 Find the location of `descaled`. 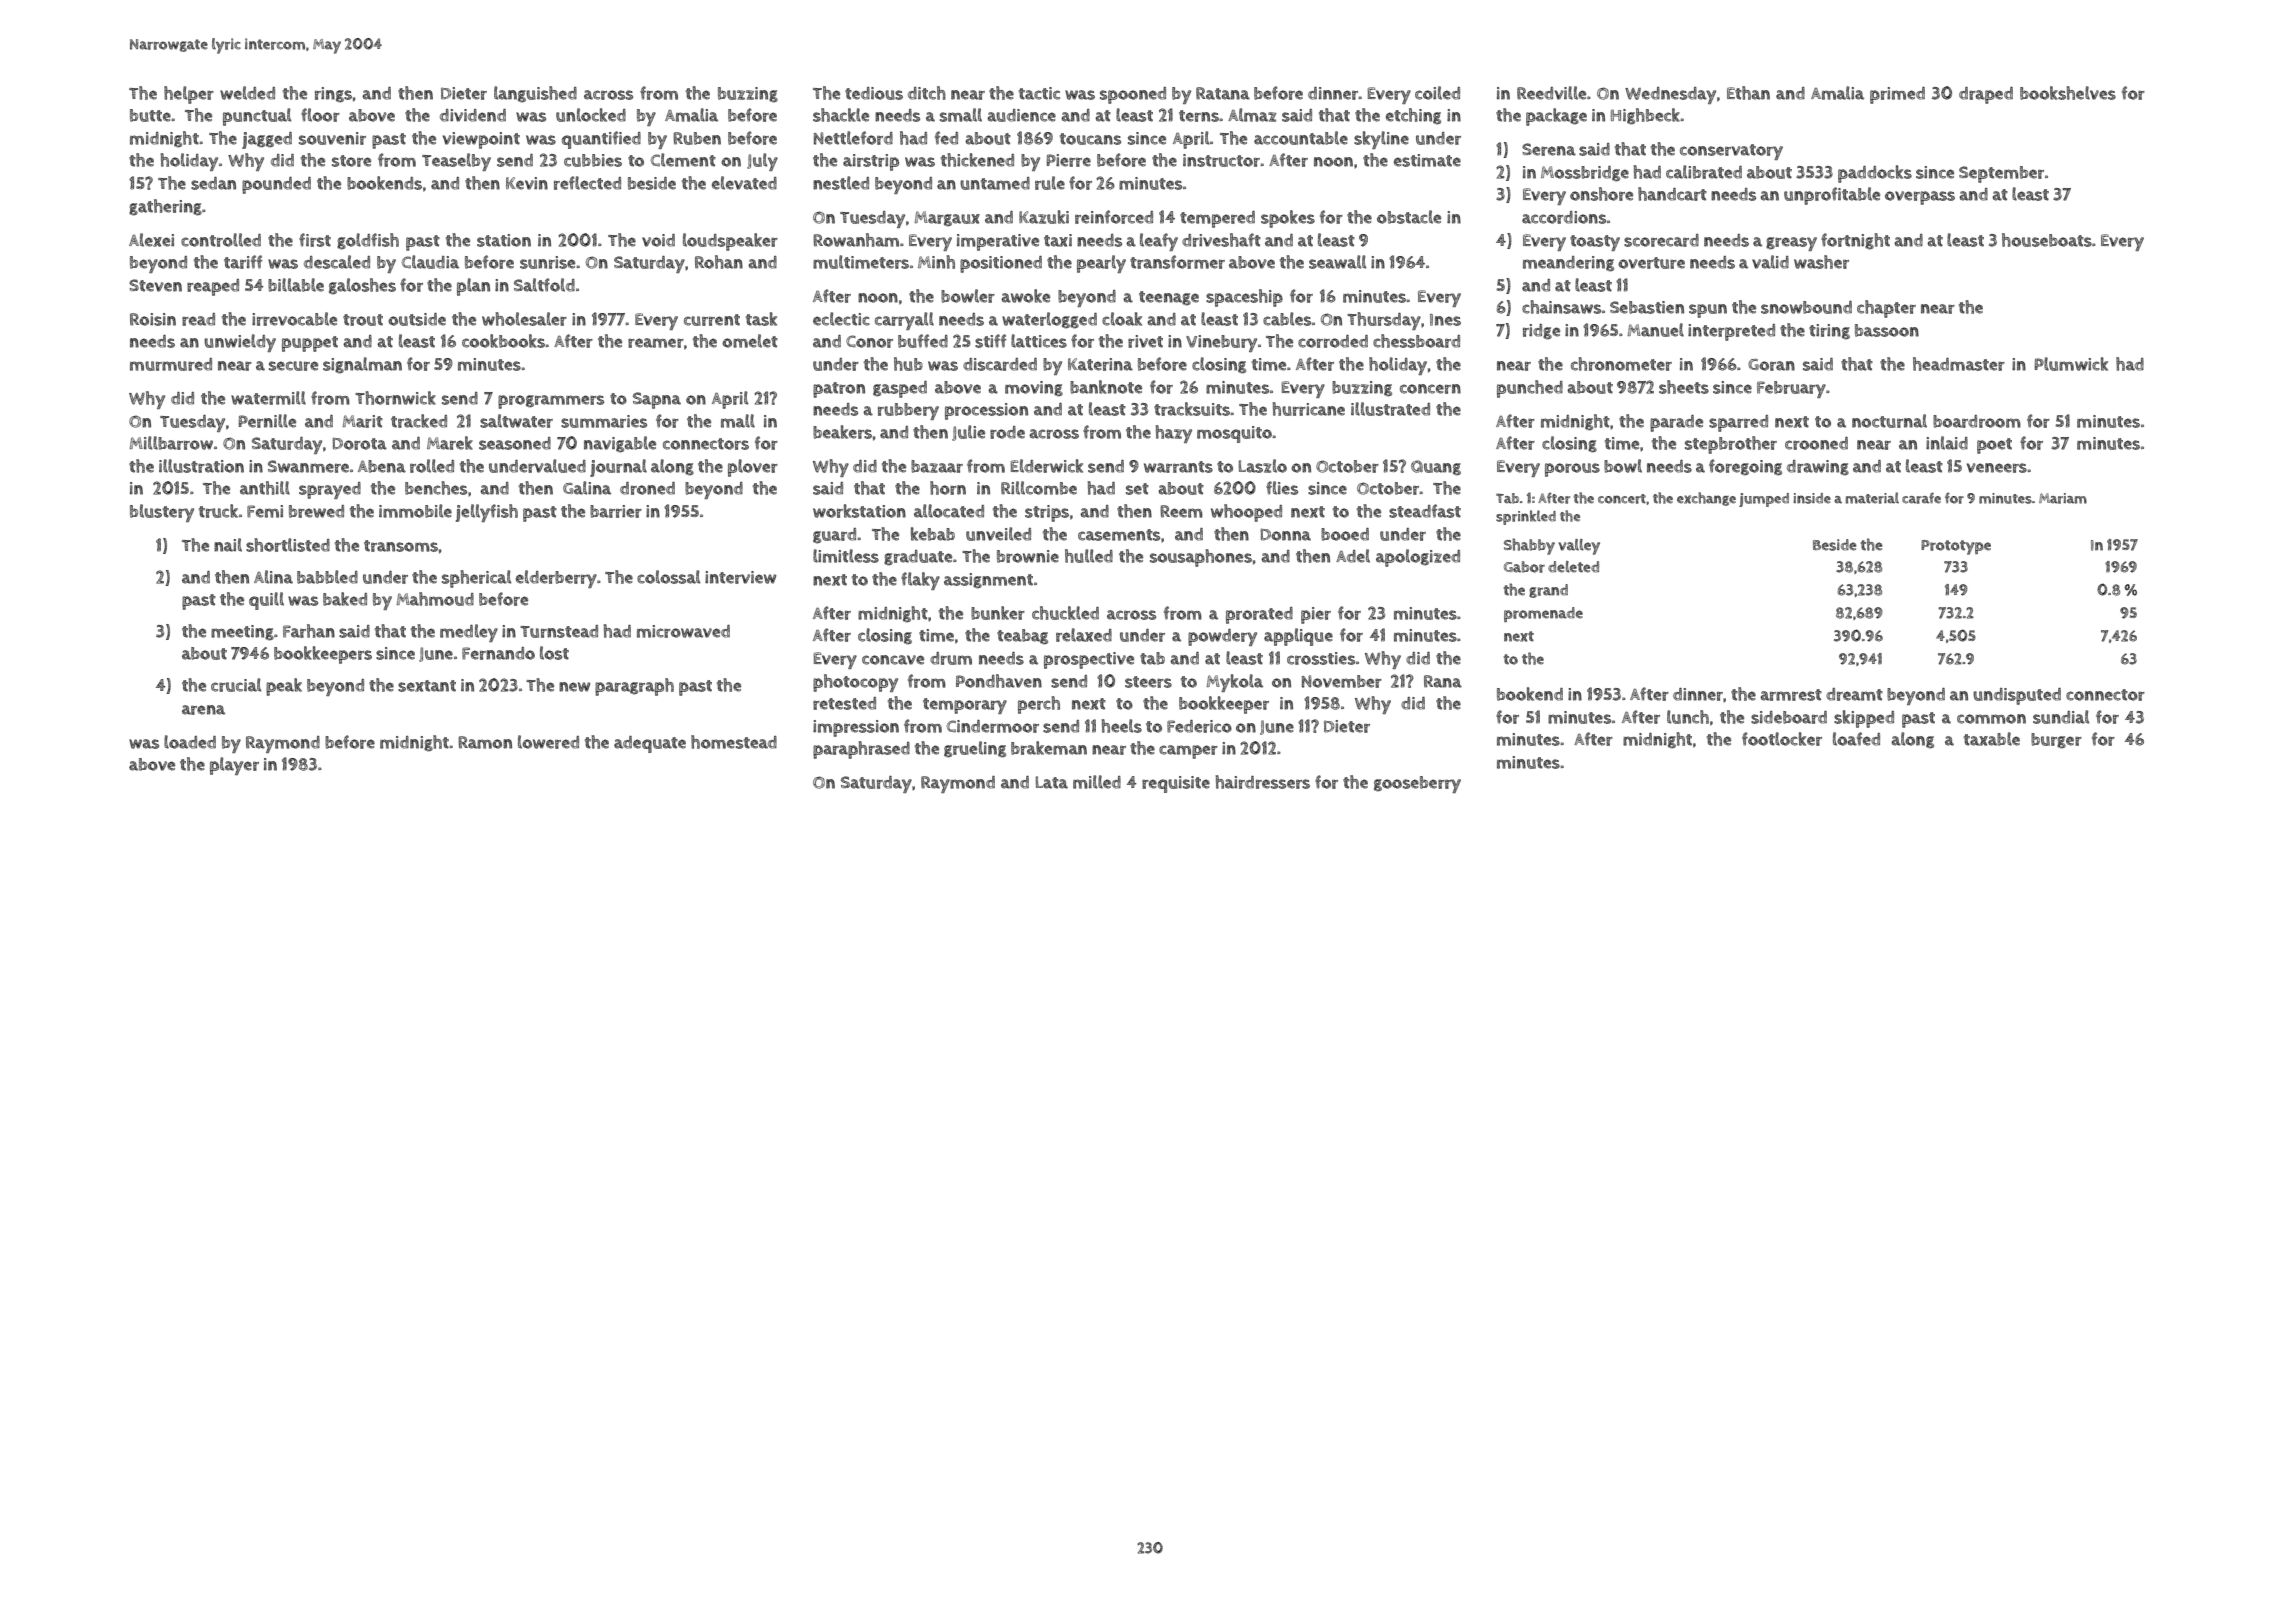

descaled is located at coordinates (337, 262).
